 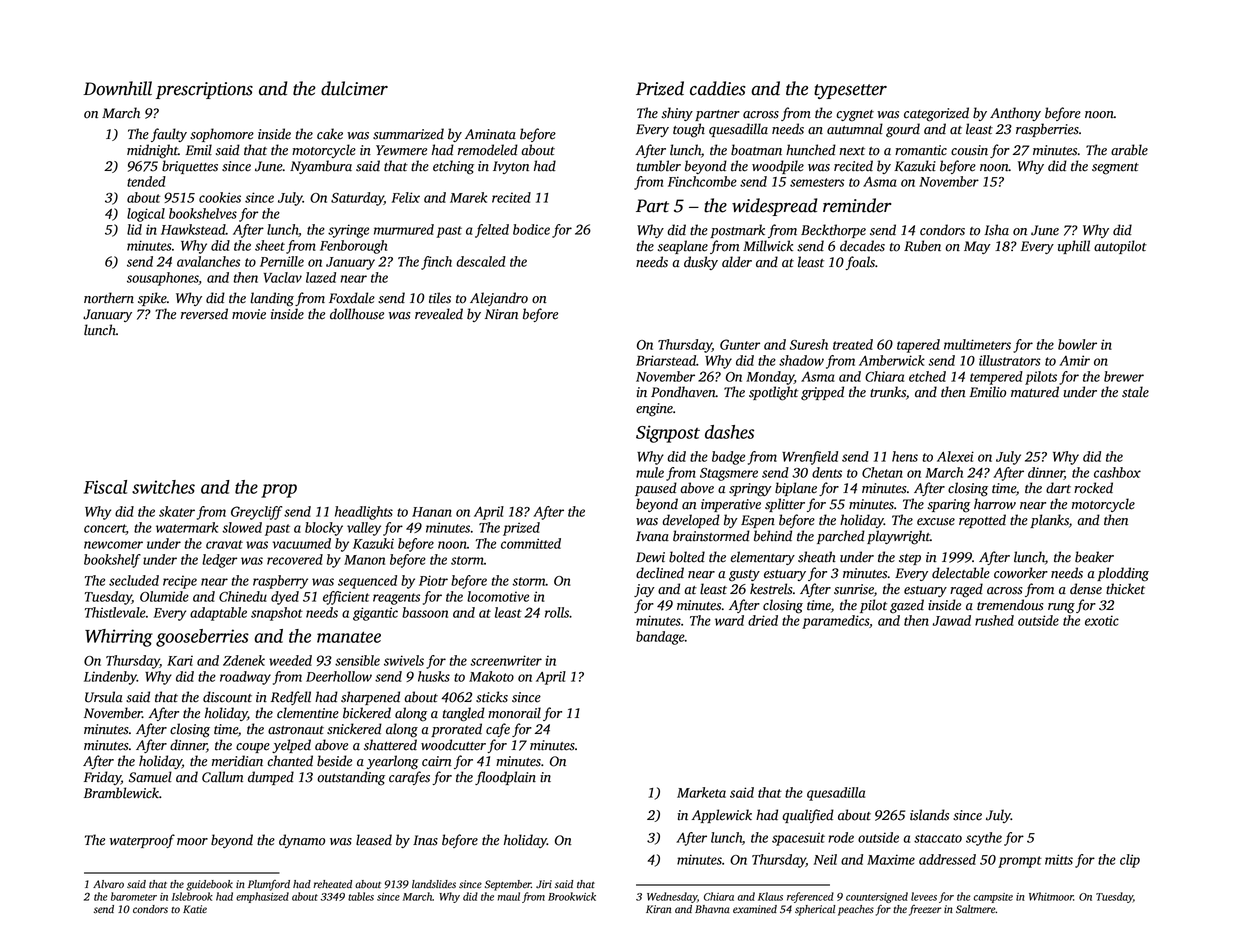 What do you see at coordinates (969, 150) in the screenshot?
I see `cousin` at bounding box center [969, 150].
